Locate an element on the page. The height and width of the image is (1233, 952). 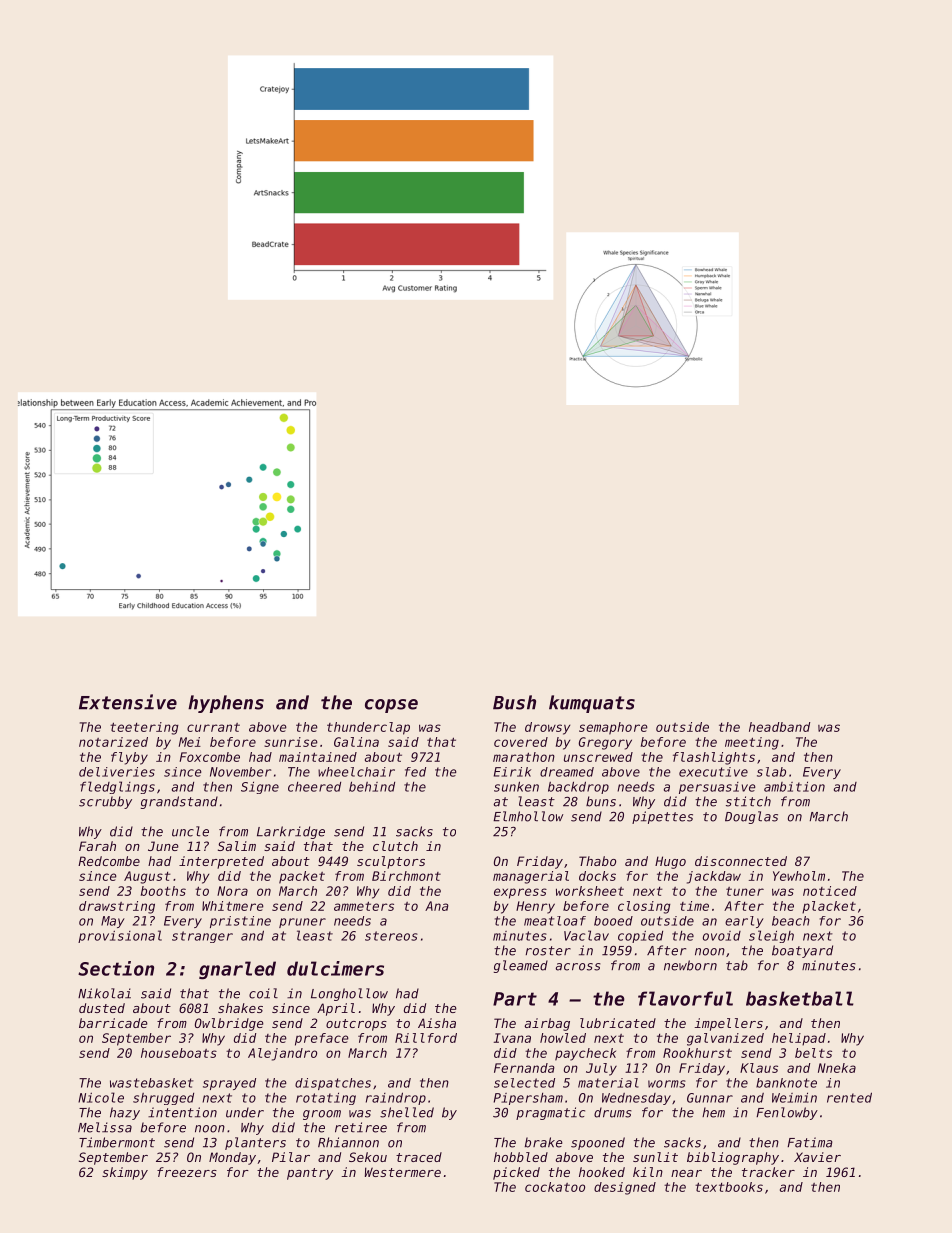
headband is located at coordinates (779, 727).
